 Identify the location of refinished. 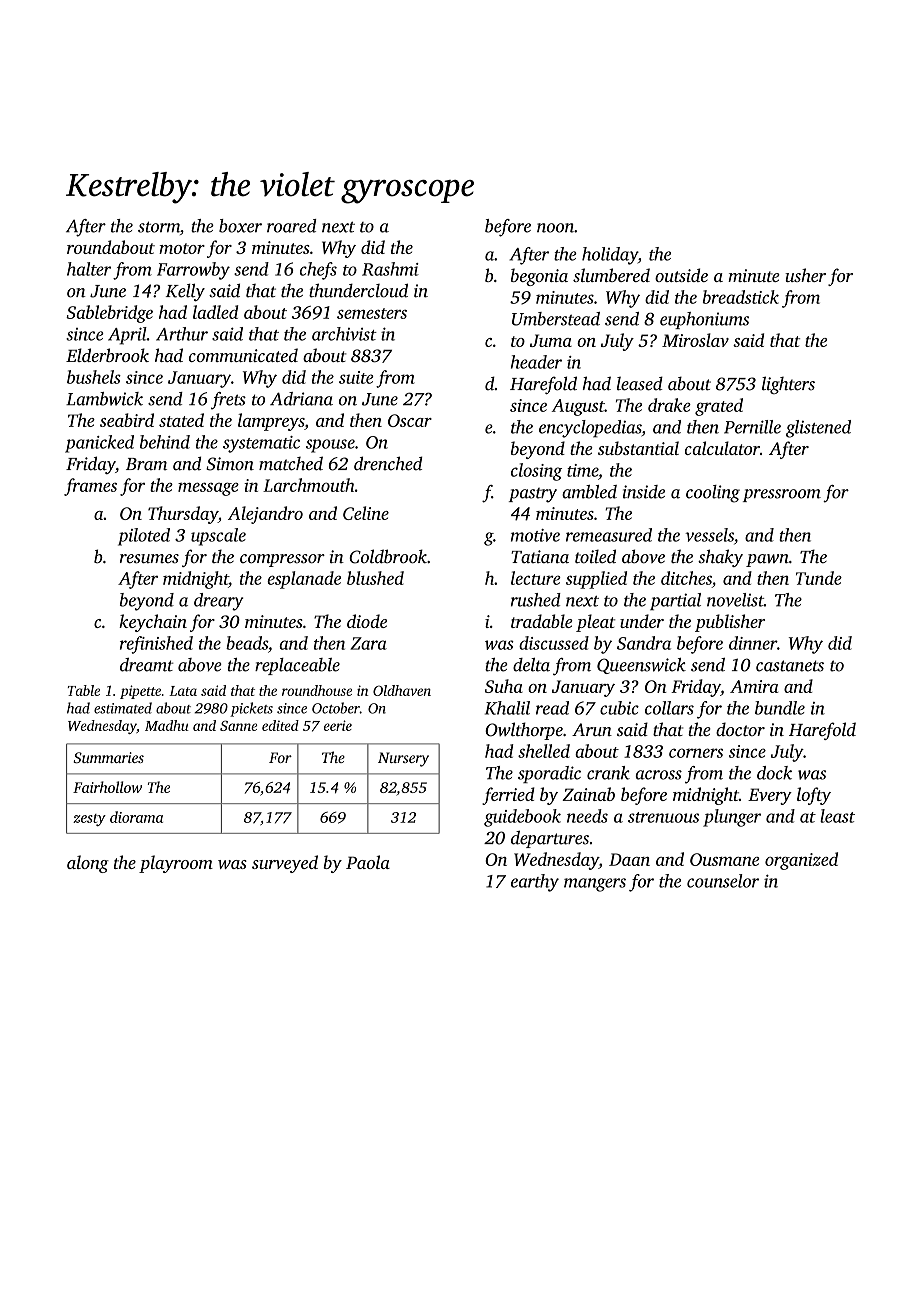
(156, 645).
